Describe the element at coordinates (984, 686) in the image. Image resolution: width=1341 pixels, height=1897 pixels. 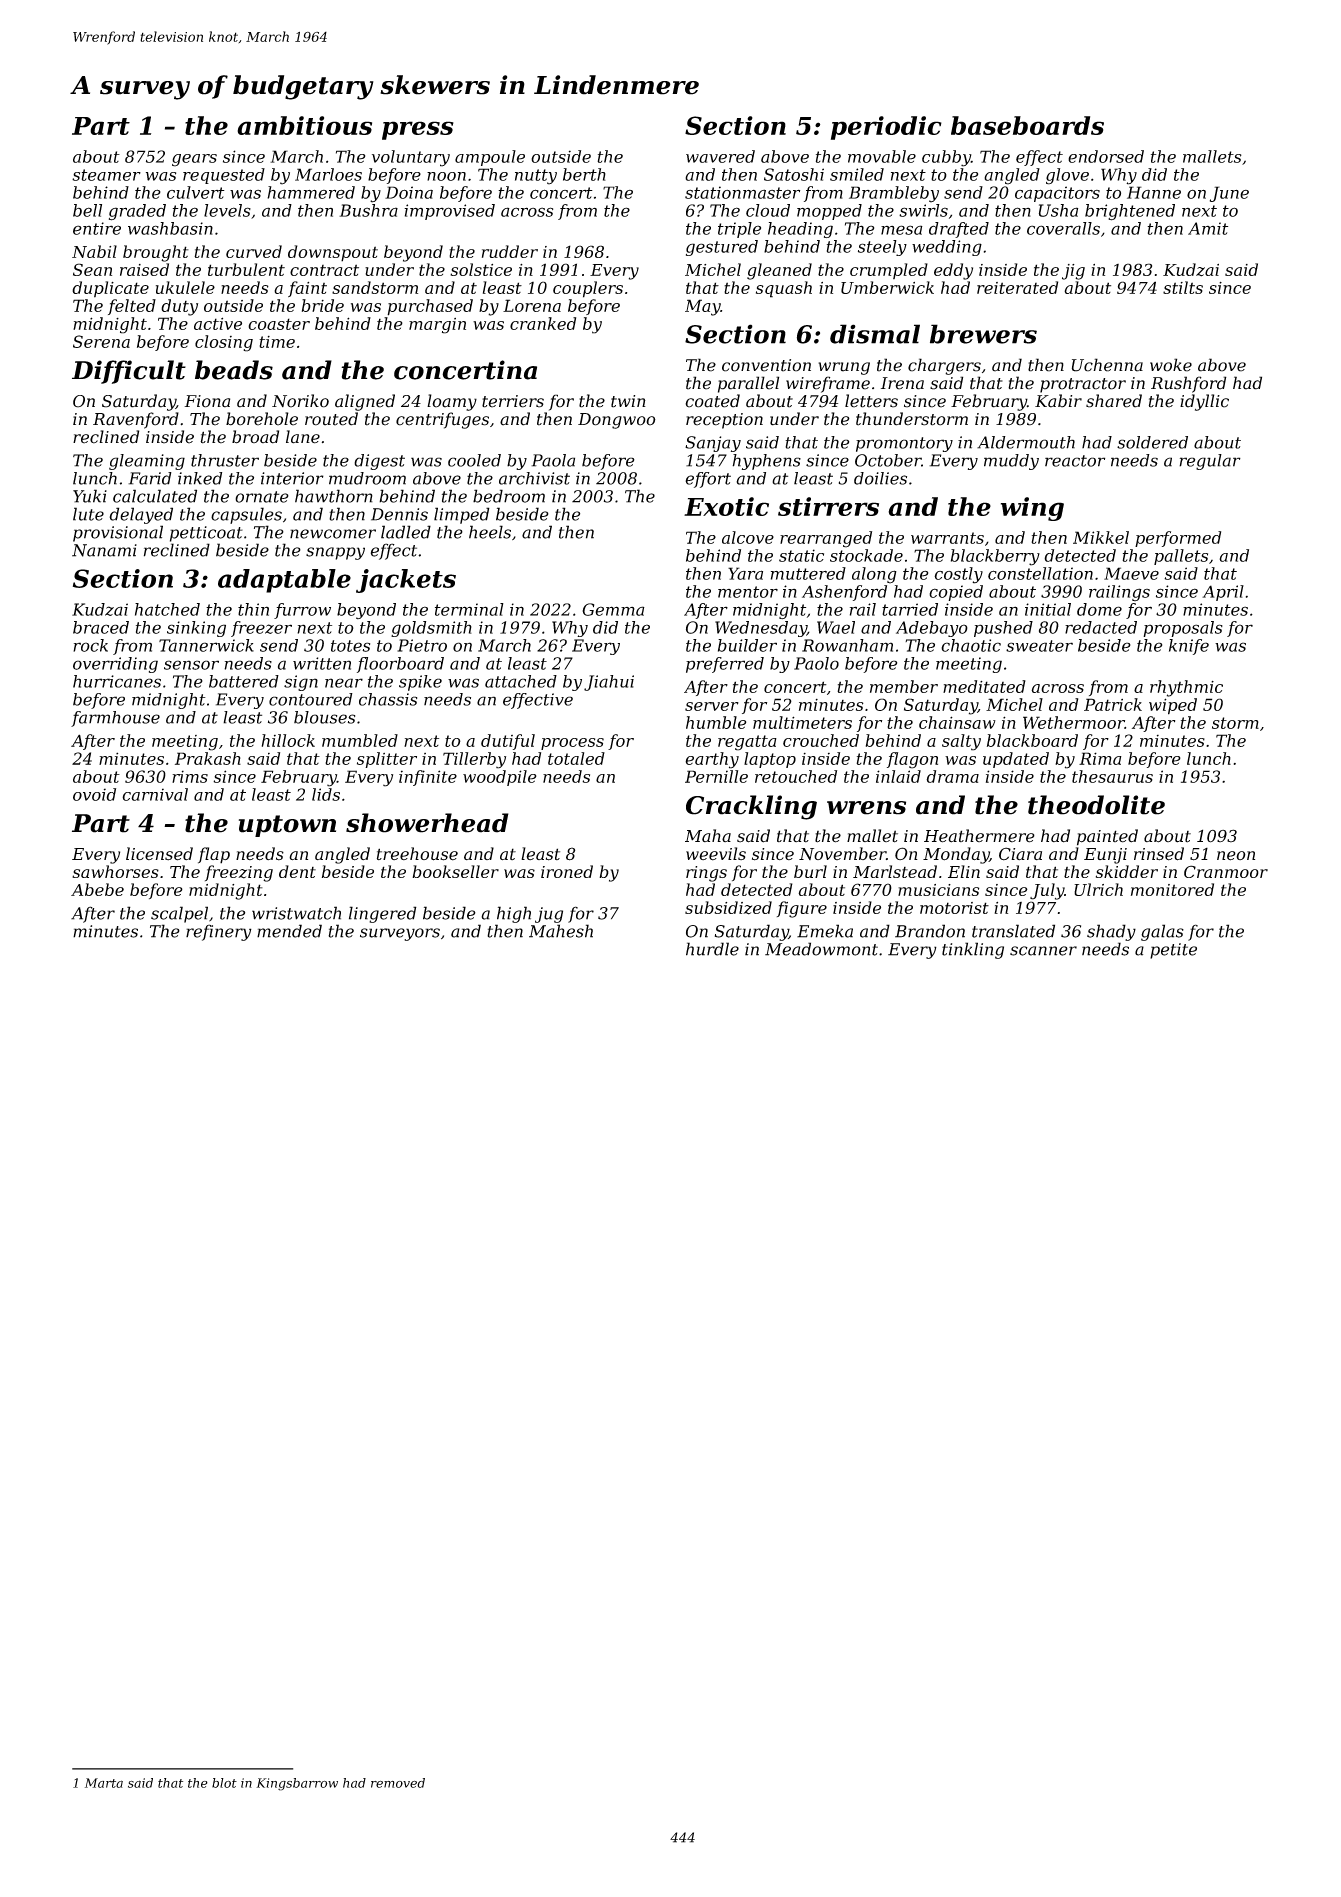
I see `meditated` at that location.
